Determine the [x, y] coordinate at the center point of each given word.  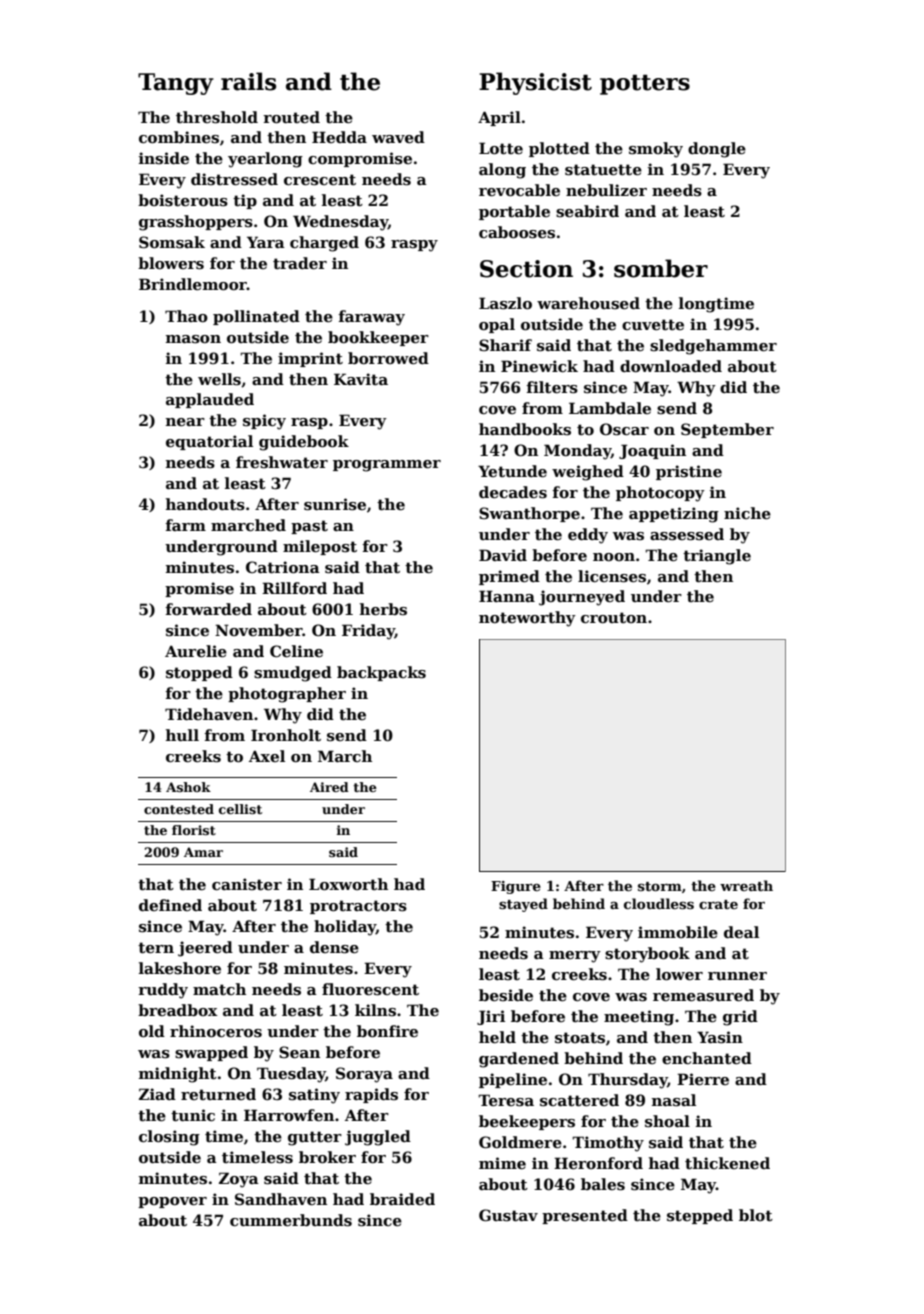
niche [747, 513]
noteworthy [527, 619]
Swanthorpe [529, 514]
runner [737, 976]
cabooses [517, 232]
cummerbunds [291, 1220]
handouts [205, 504]
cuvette [653, 324]
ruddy [163, 991]
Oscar [624, 429]
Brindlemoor [193, 284]
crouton [614, 617]
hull [182, 735]
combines [179, 137]
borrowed [388, 358]
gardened [519, 1060]
